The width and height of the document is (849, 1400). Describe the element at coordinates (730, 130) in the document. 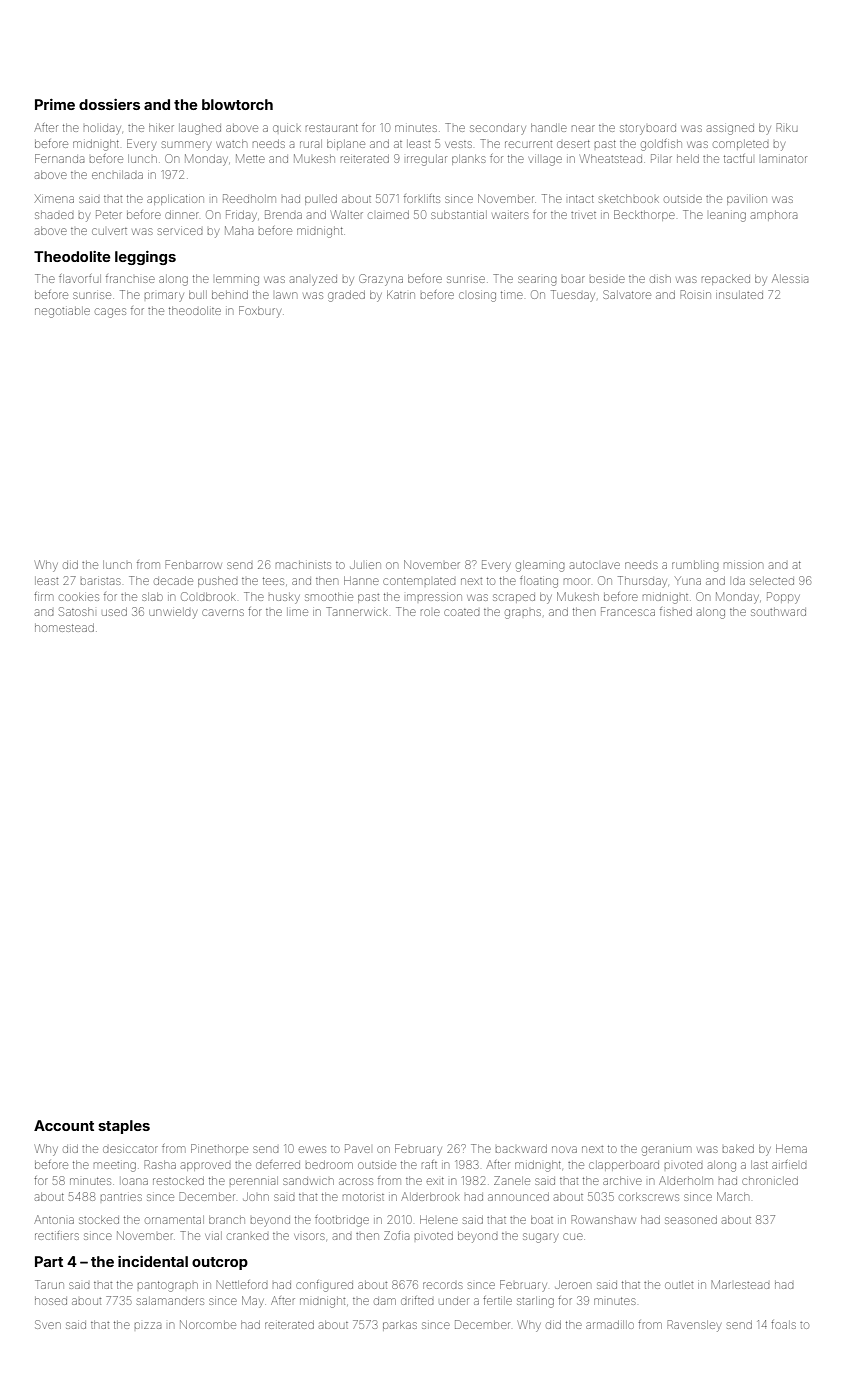

I see `assigned` at that location.
